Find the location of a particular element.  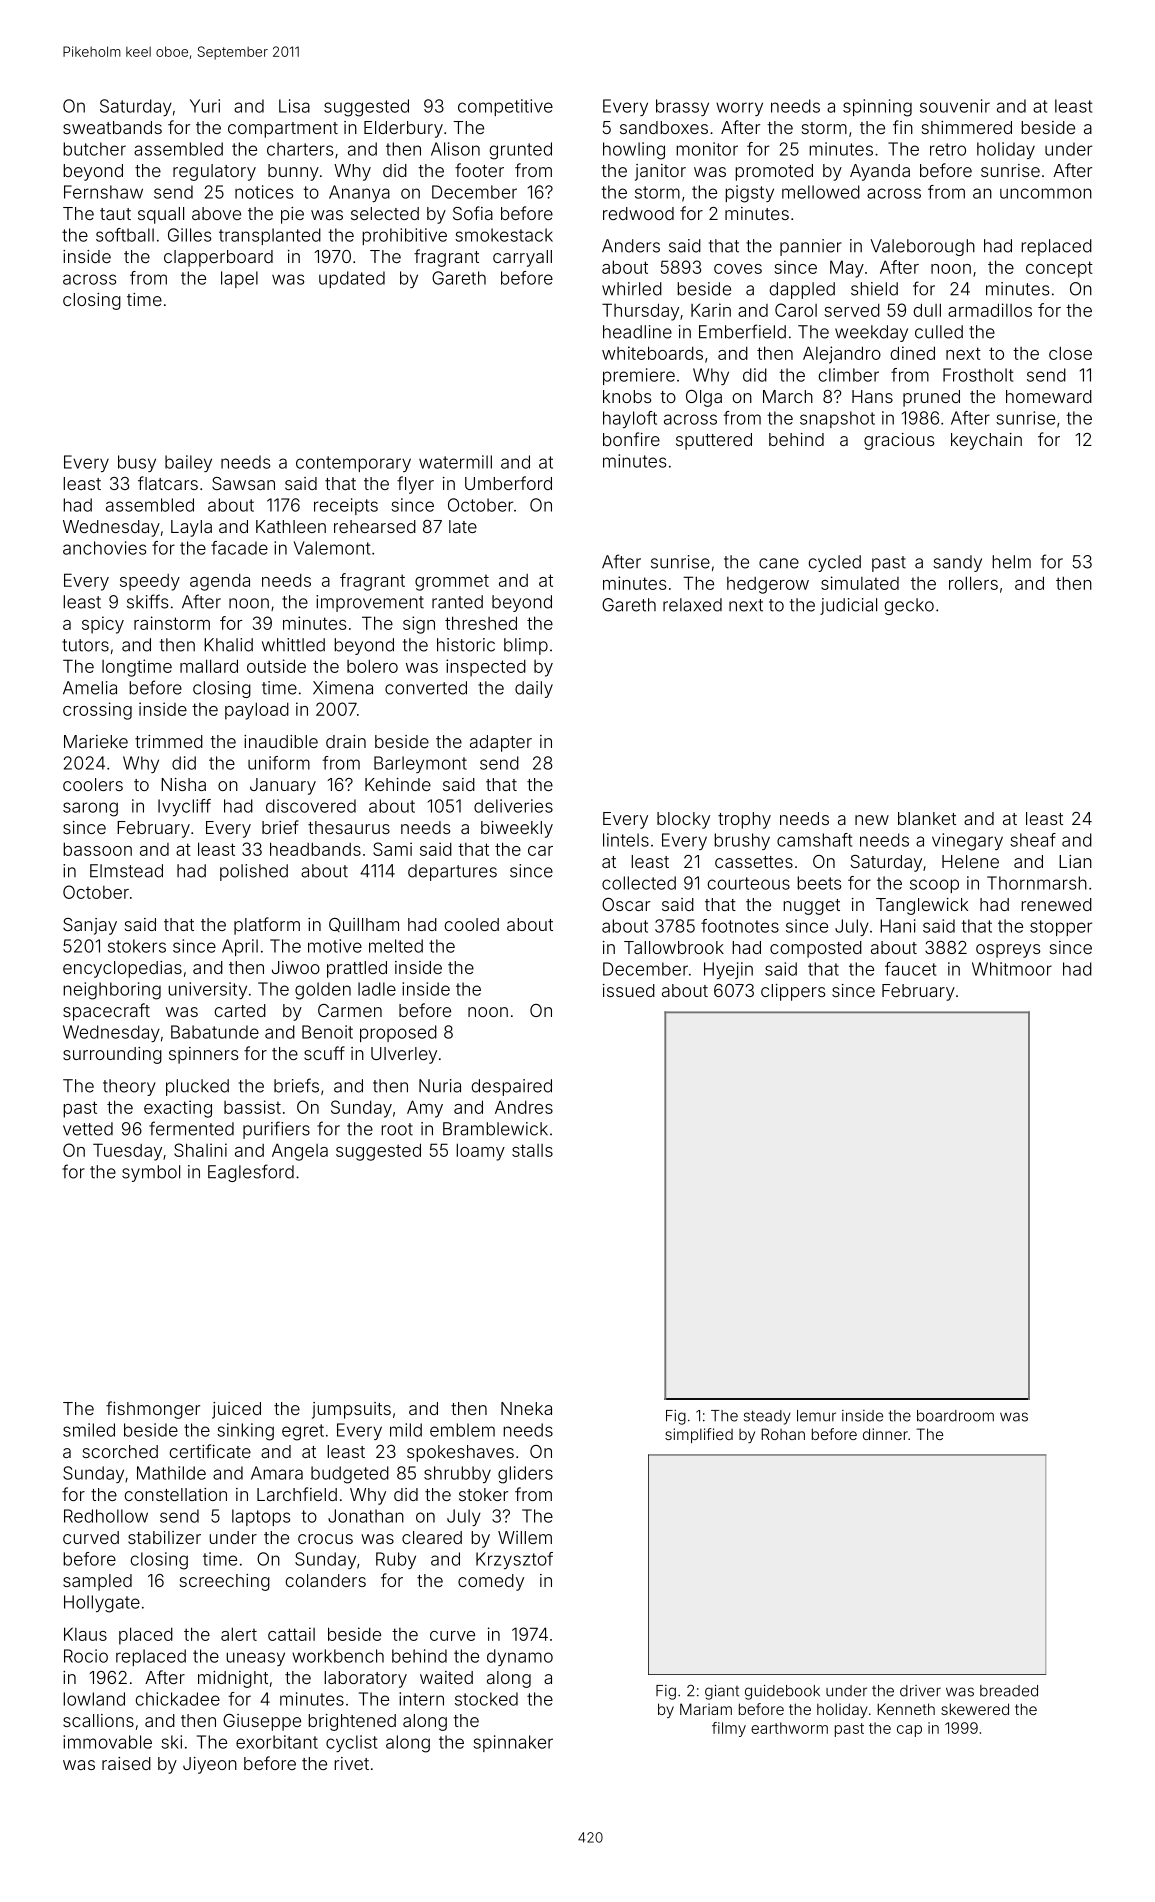

breaded is located at coordinates (1009, 1691).
